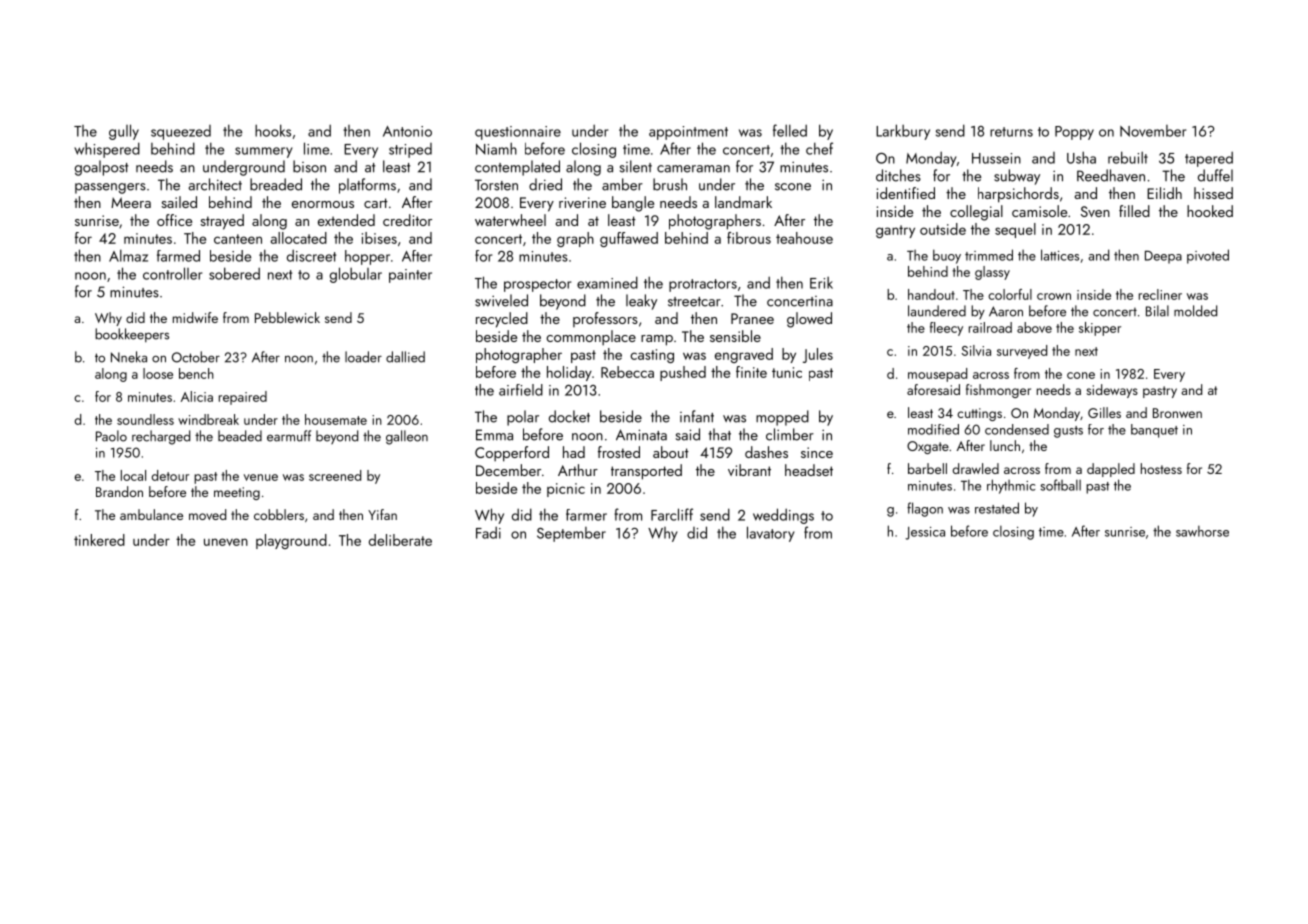  What do you see at coordinates (1202, 531) in the page?
I see `sawhorse` at bounding box center [1202, 531].
